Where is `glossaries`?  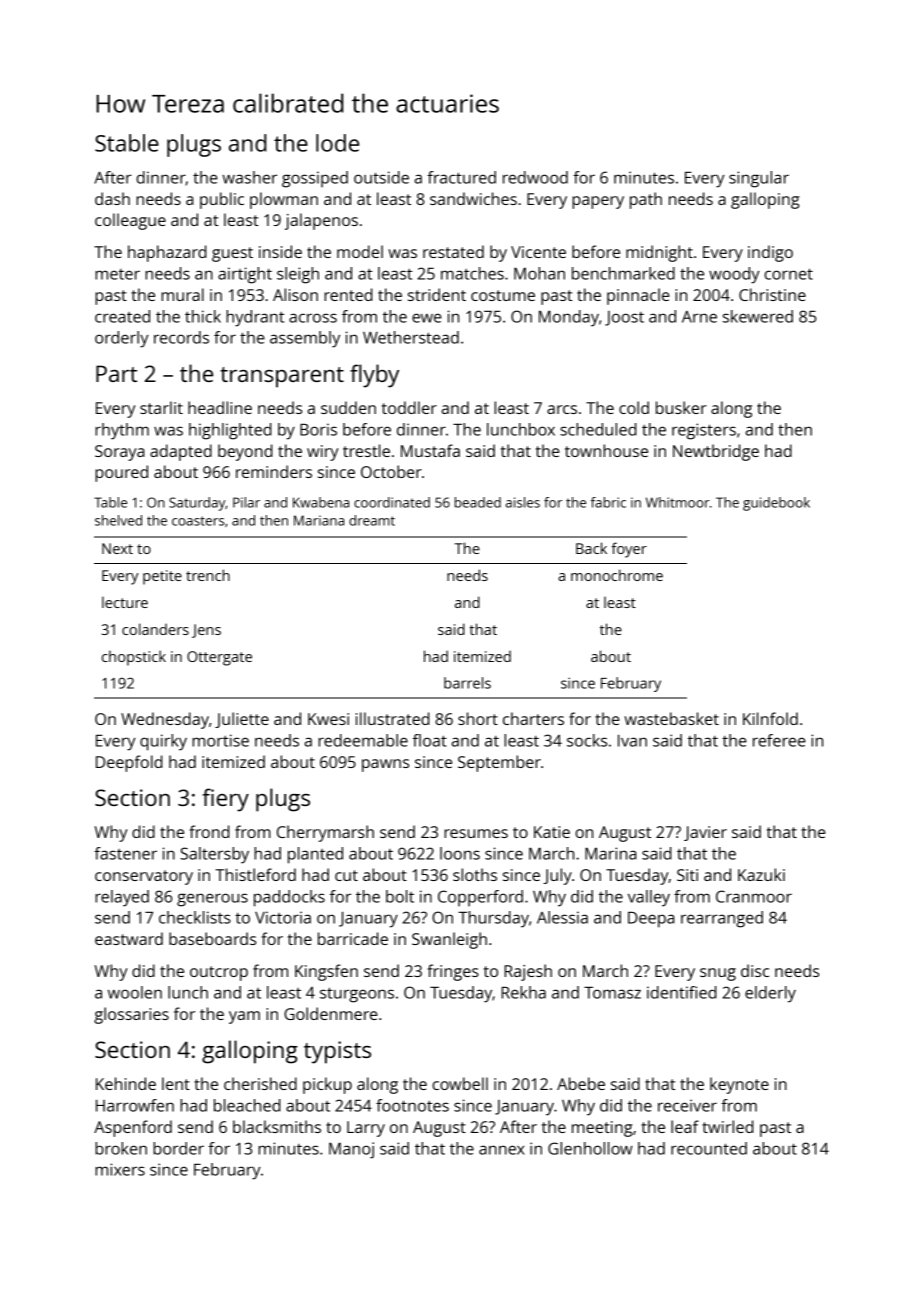
glossaries is located at coordinates (131, 1015).
